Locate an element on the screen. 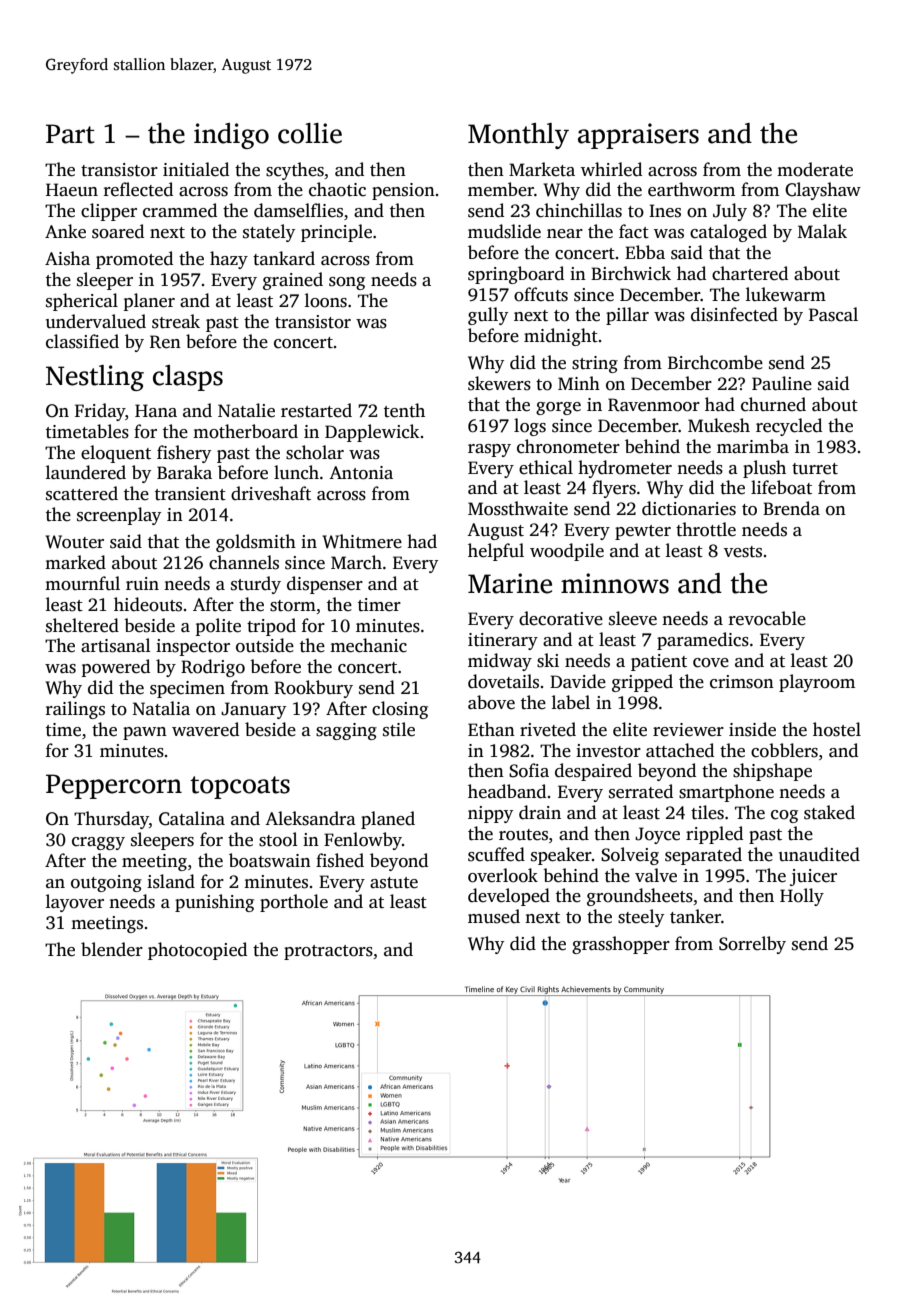 This screenshot has width=908, height=1316. railings is located at coordinates (75, 710).
